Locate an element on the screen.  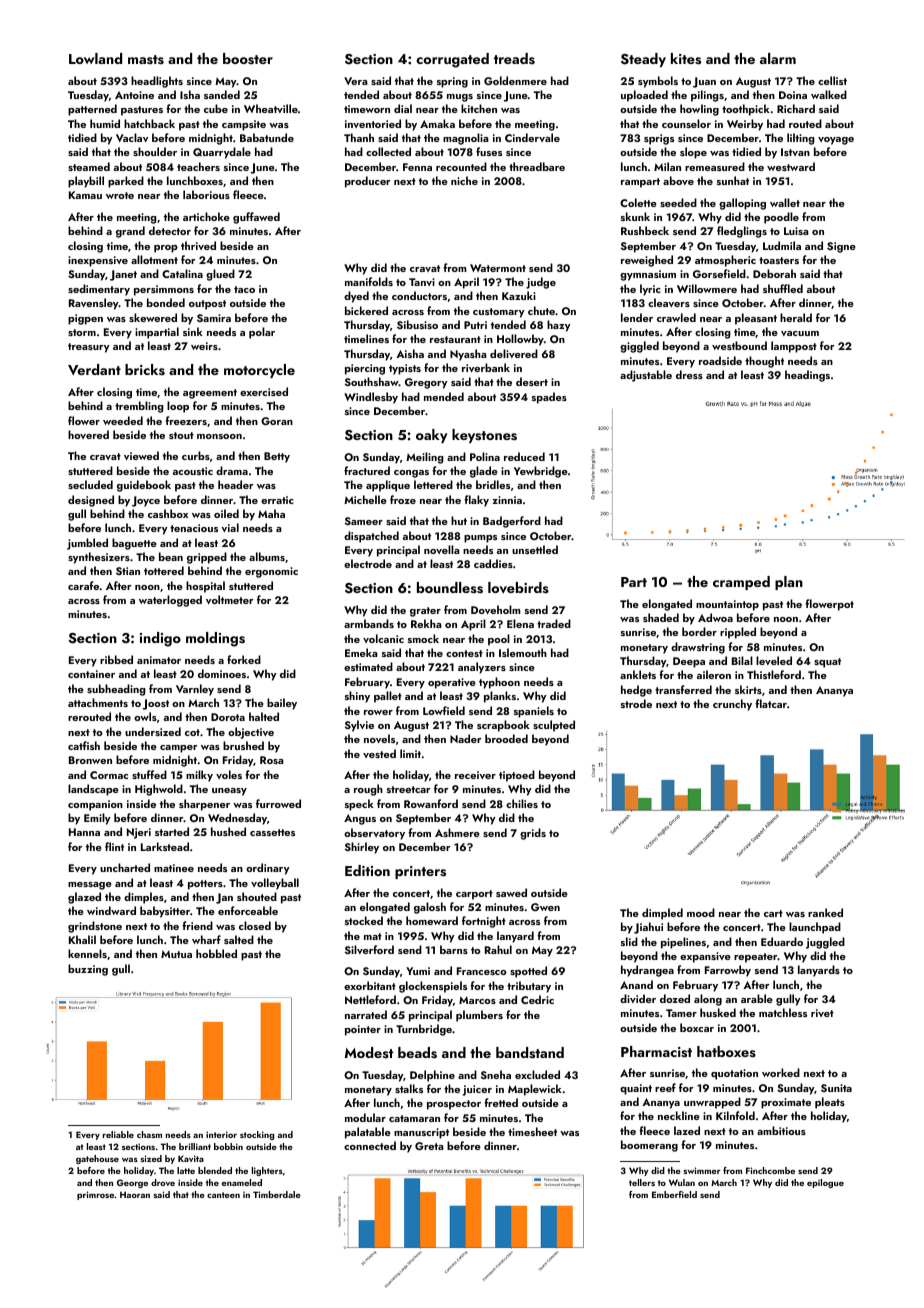
Njeri is located at coordinates (139, 833).
